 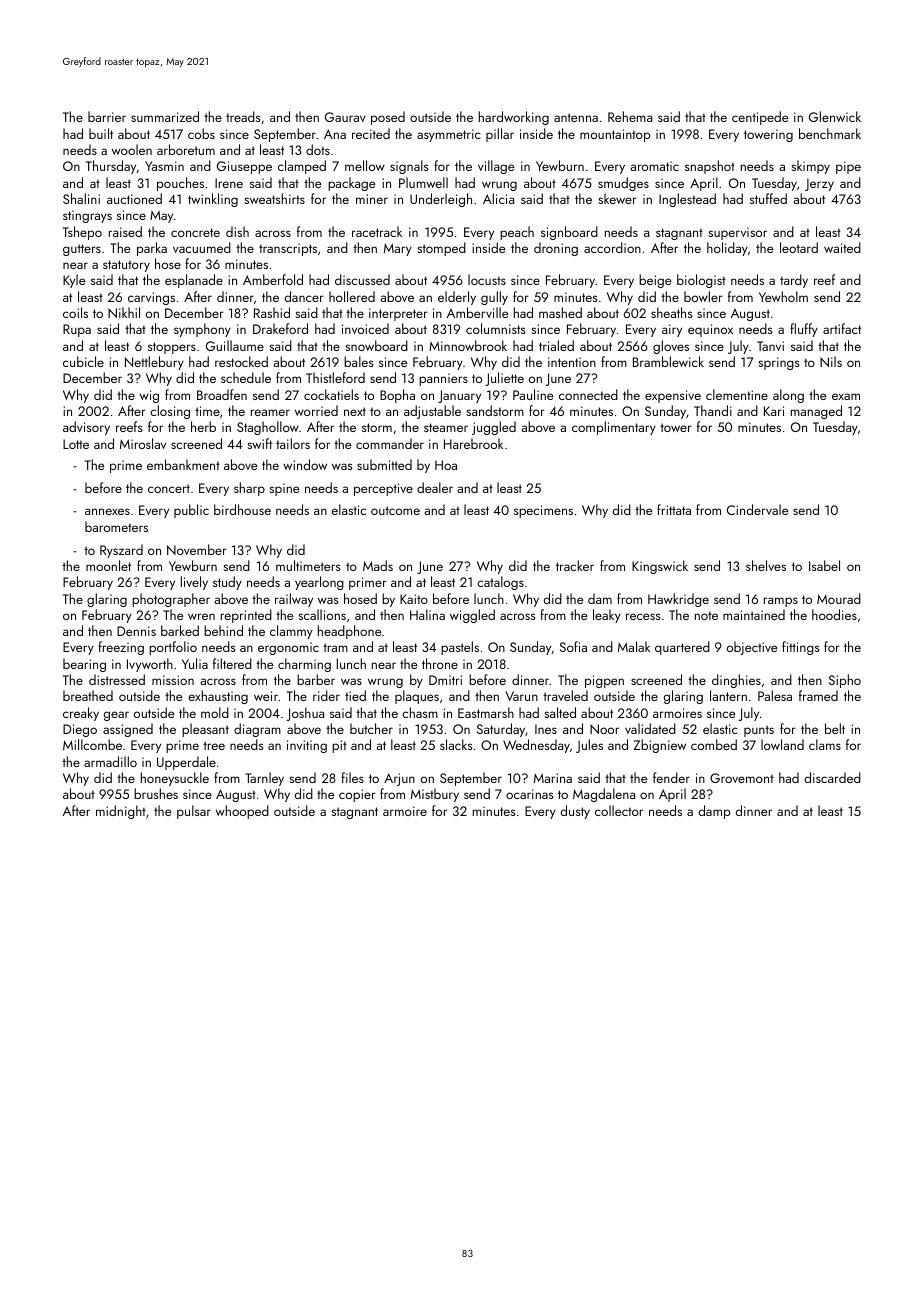 What do you see at coordinates (794, 281) in the screenshot?
I see `tardy` at bounding box center [794, 281].
